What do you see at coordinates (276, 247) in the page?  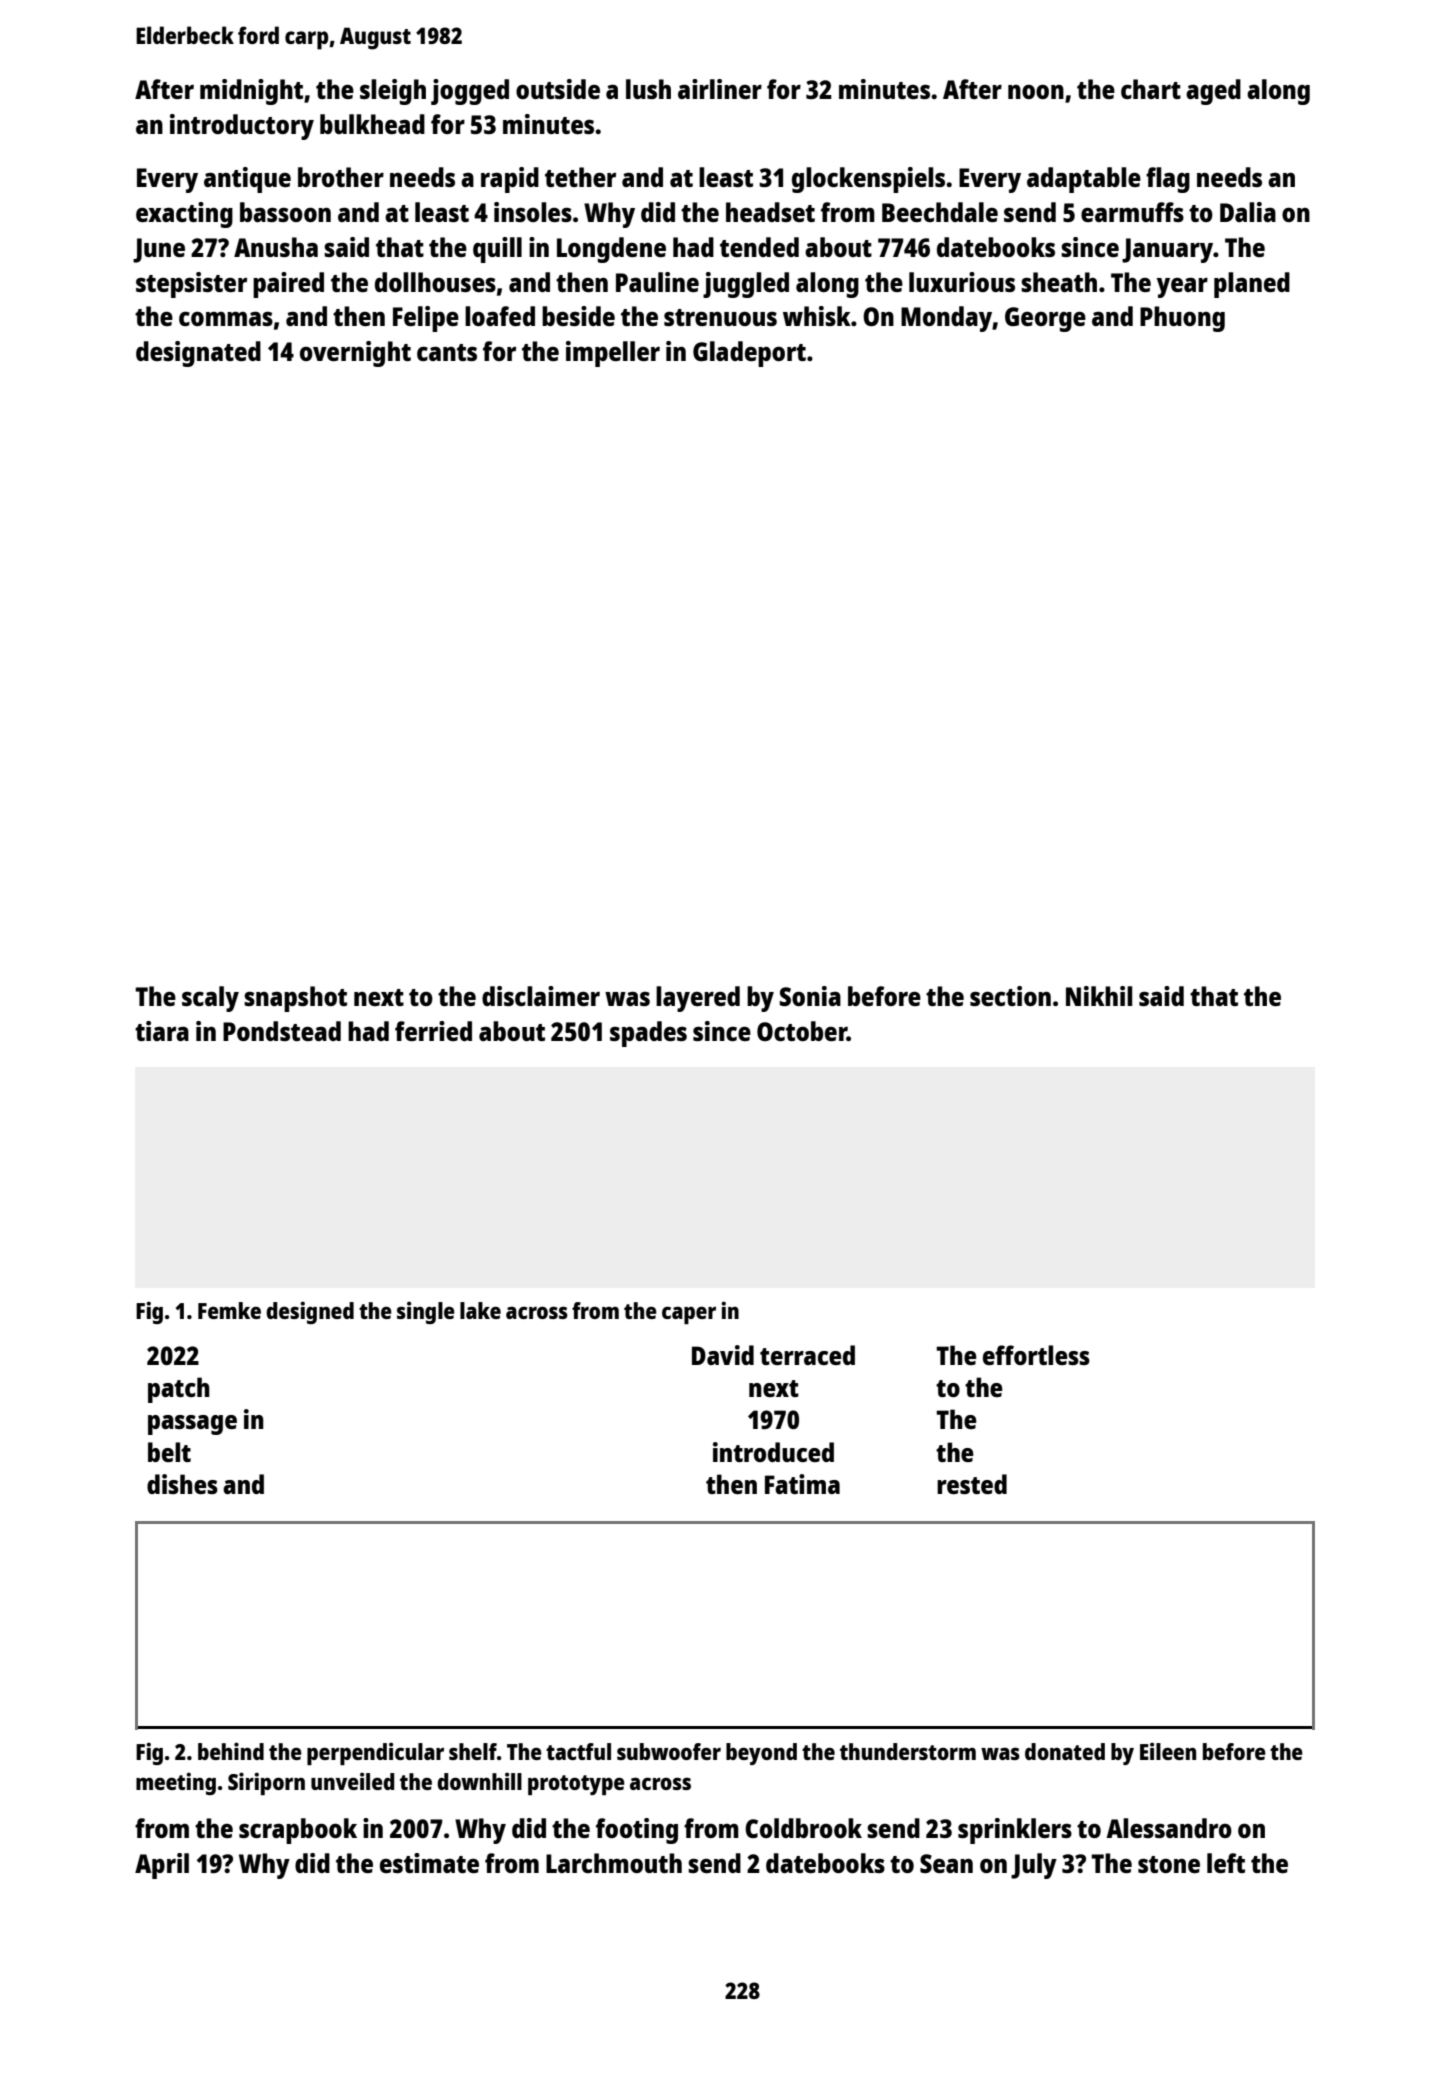 I see `Anusha` at bounding box center [276, 247].
